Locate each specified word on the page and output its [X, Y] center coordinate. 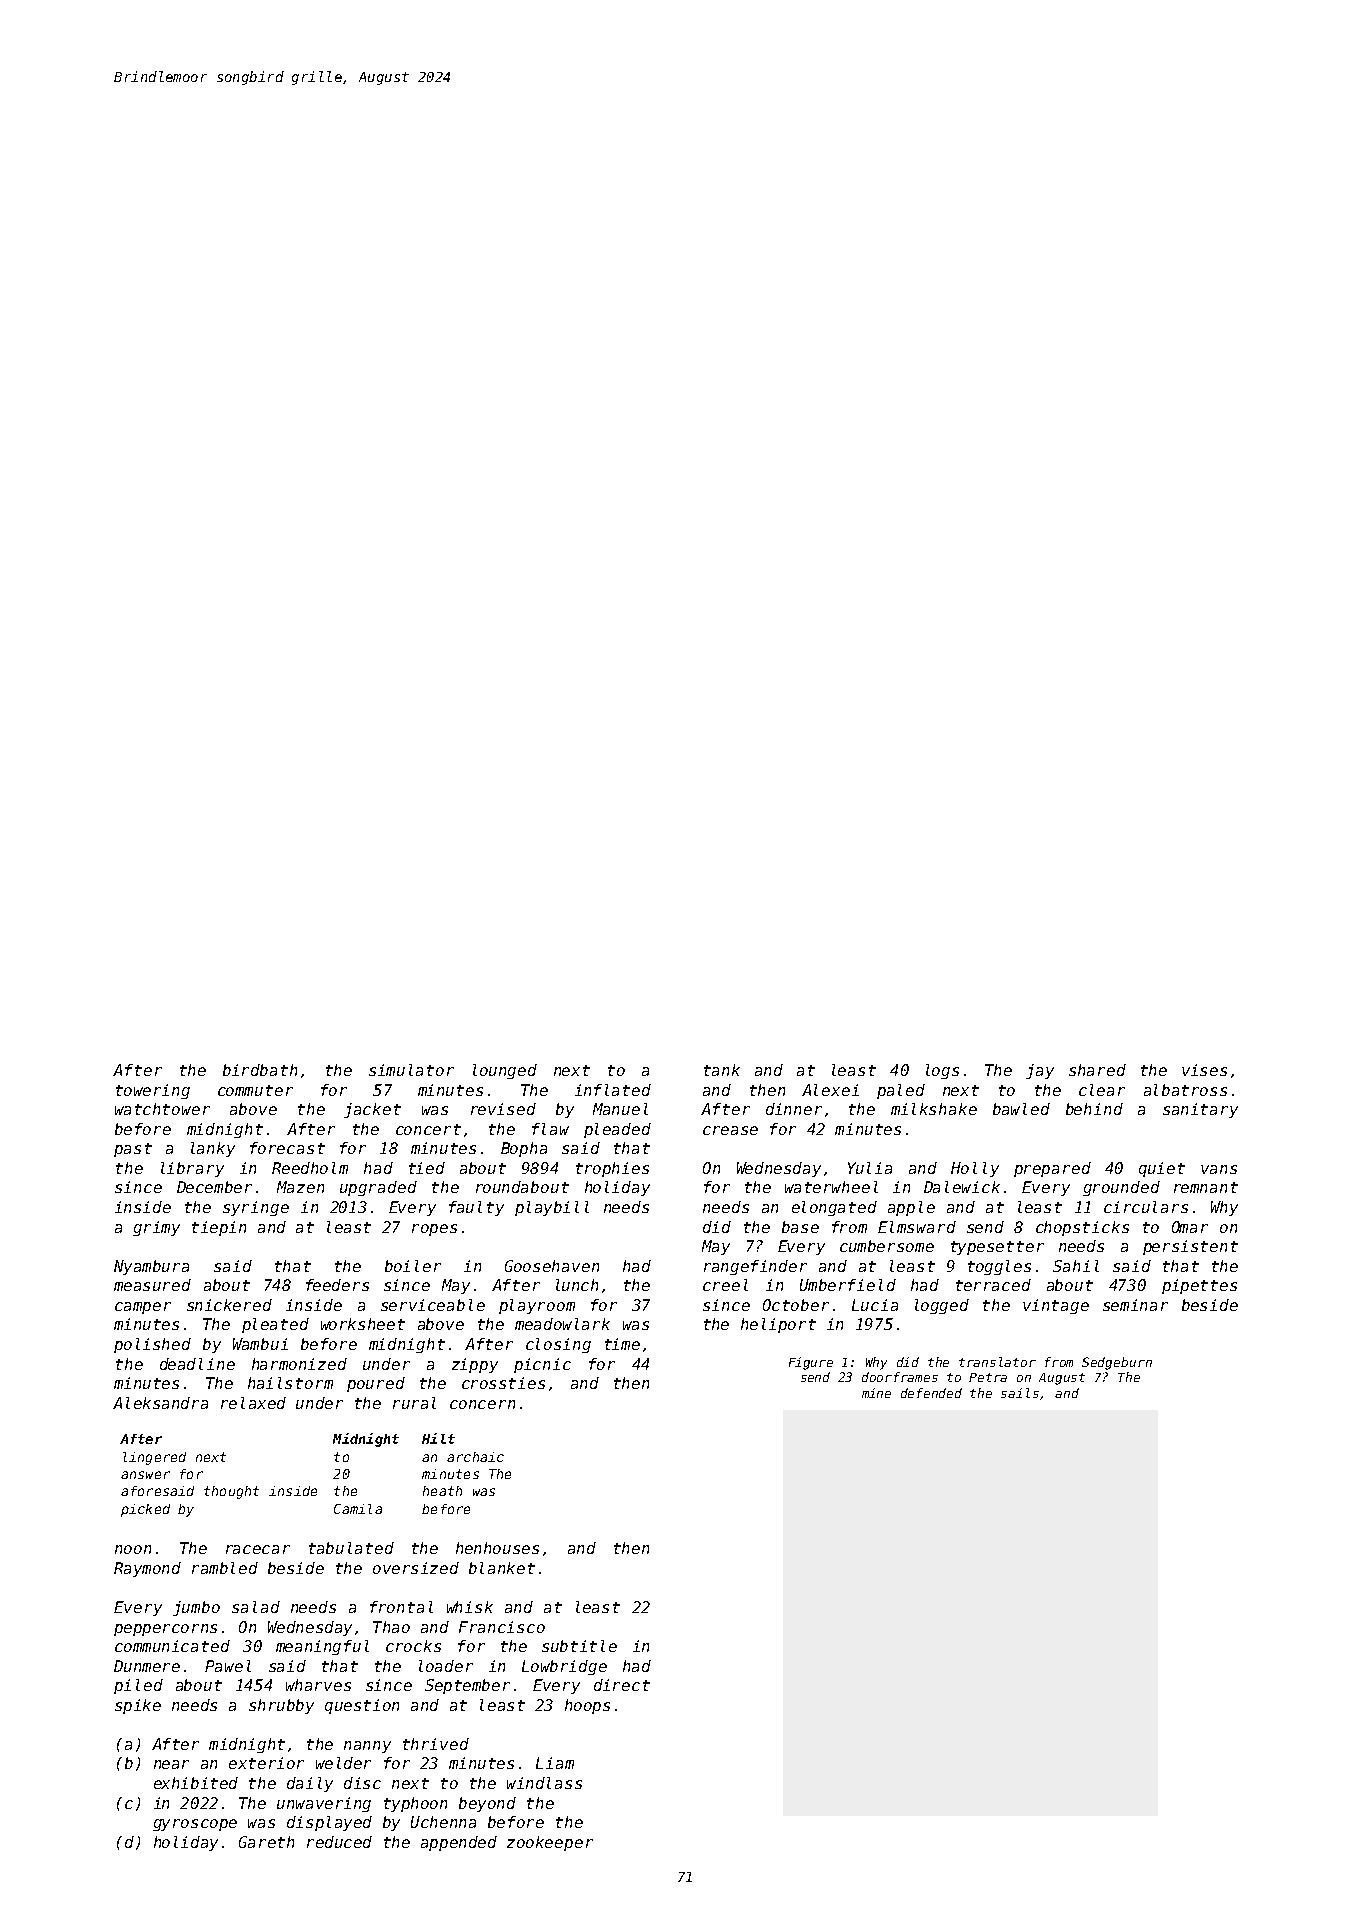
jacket [372, 1110]
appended [459, 1843]
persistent [1190, 1247]
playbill [552, 1208]
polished [152, 1345]
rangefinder [755, 1267]
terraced [993, 1285]
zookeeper [550, 1843]
